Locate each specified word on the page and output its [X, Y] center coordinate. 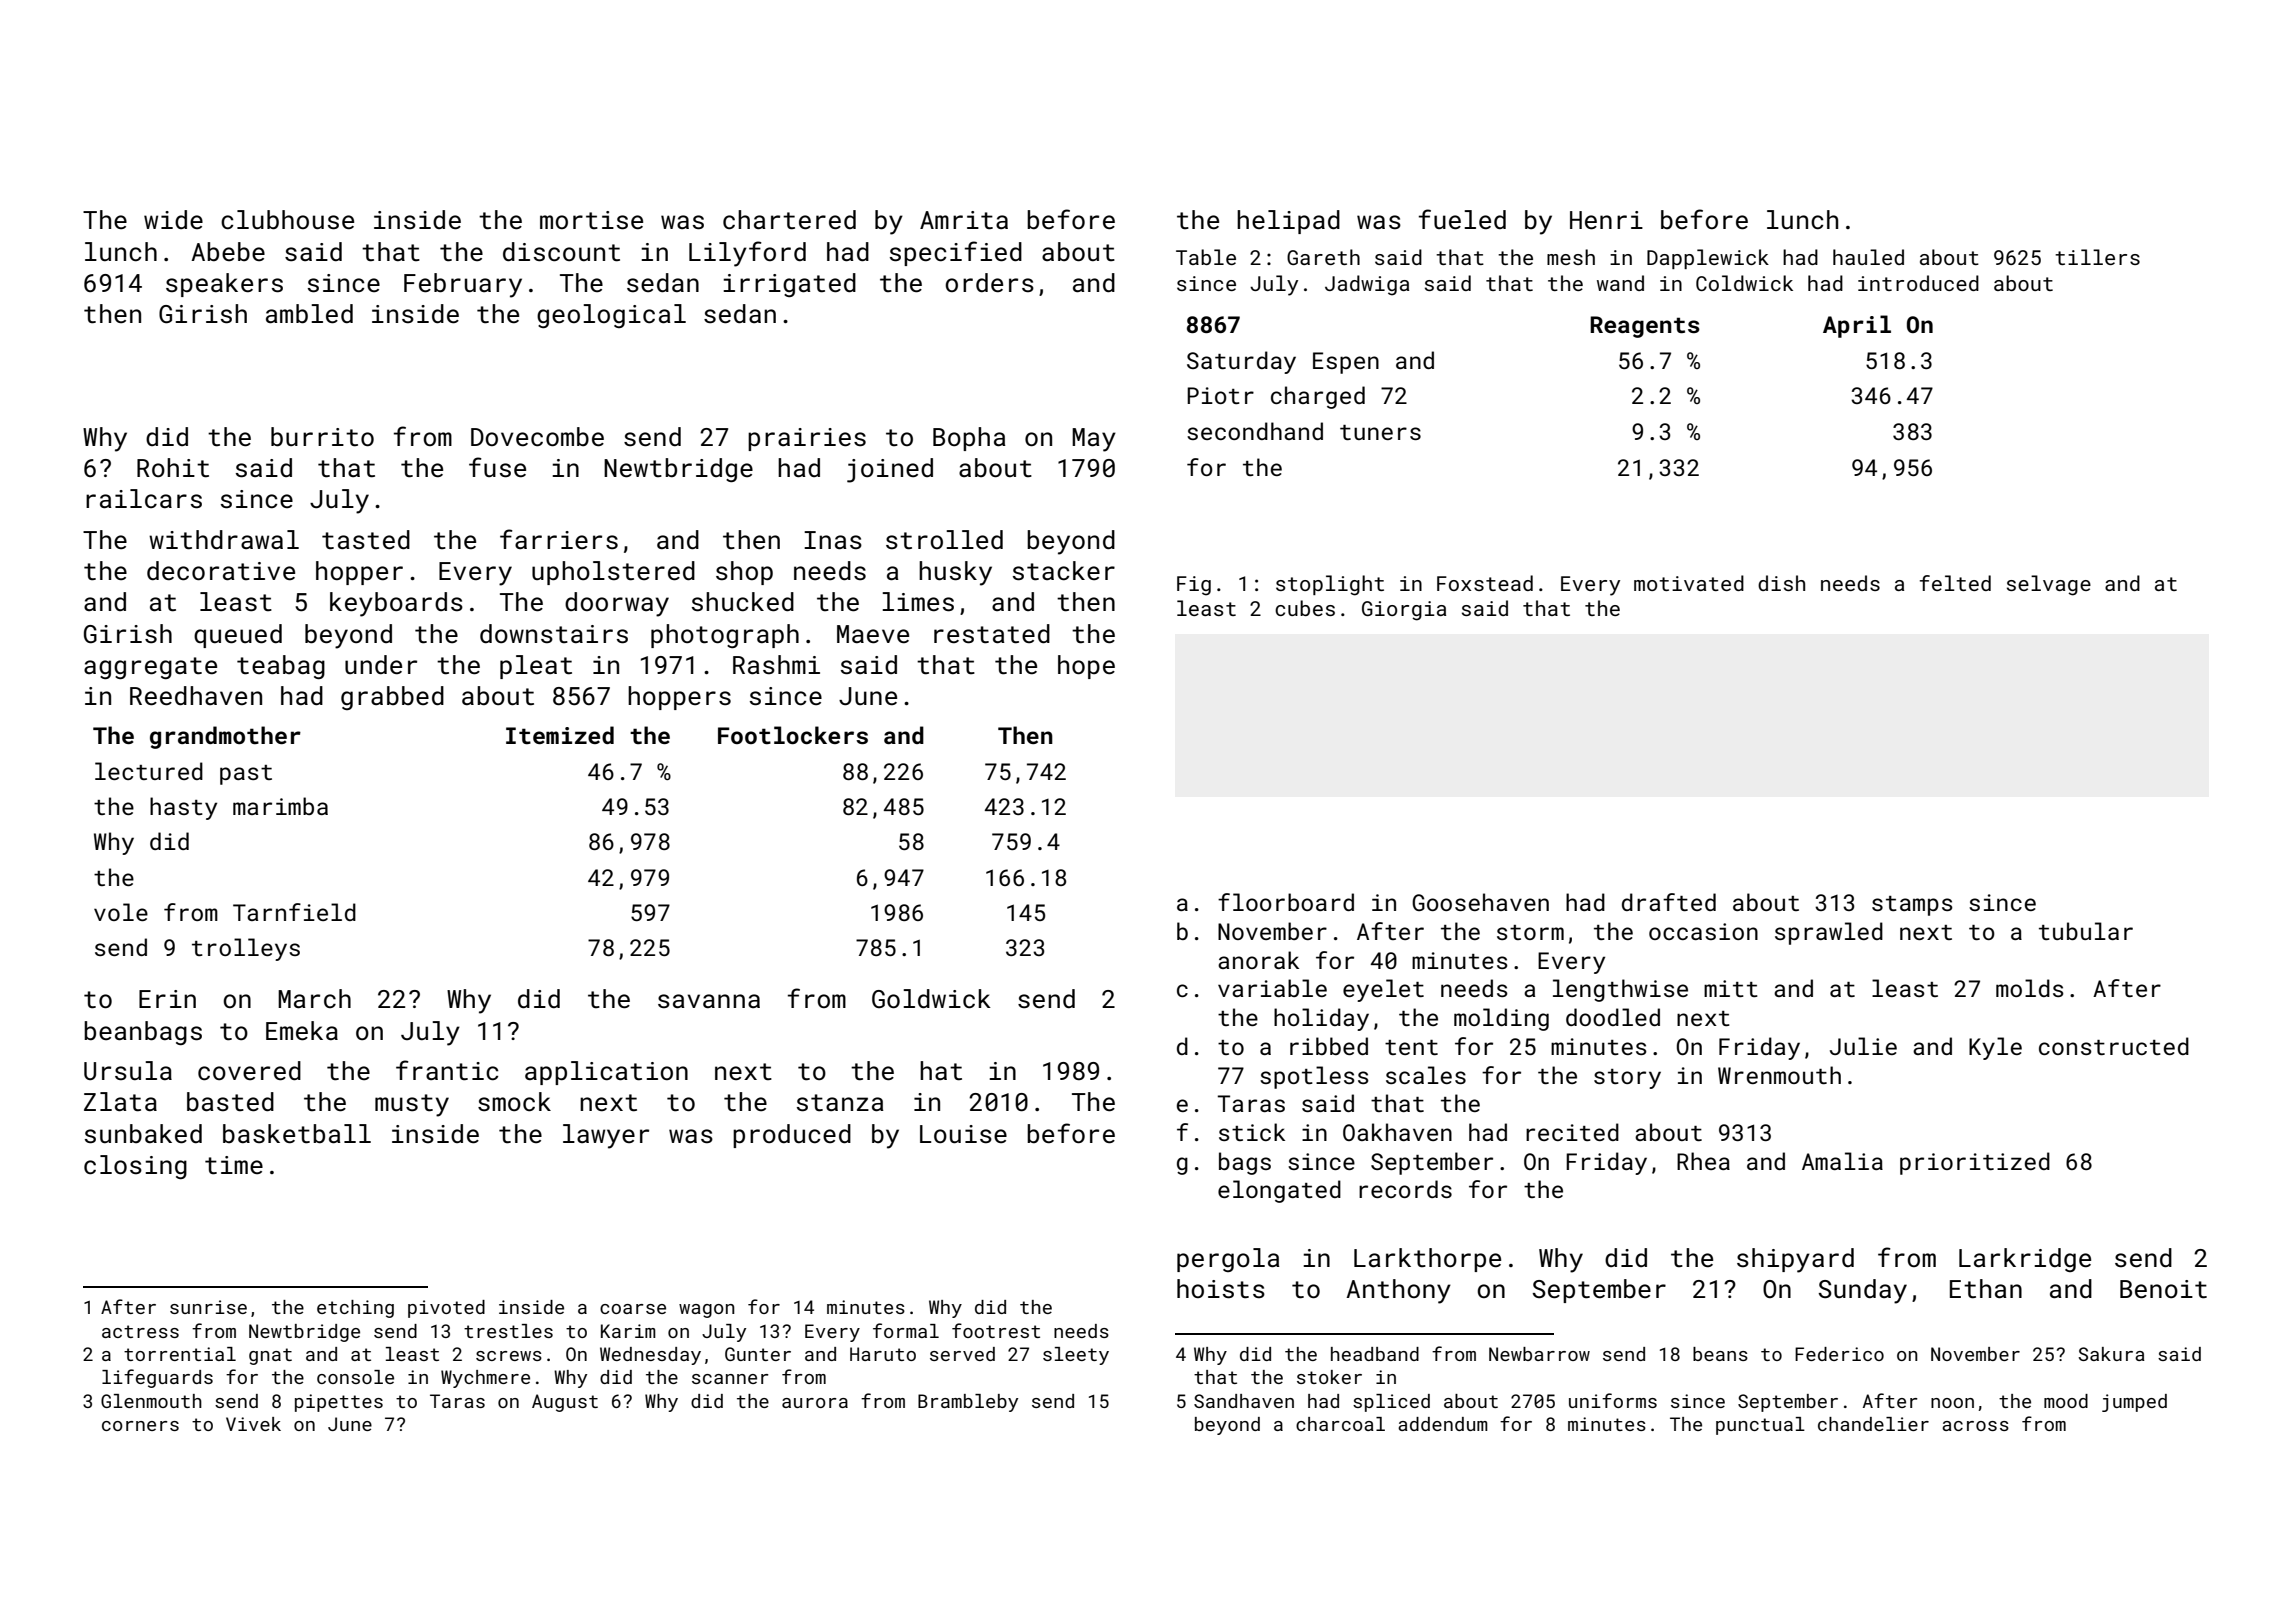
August [565, 1403]
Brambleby [968, 1403]
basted [230, 1102]
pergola [1228, 1260]
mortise [591, 220]
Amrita [964, 220]
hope [1086, 667]
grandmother [225, 737]
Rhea [1703, 1161]
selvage [2049, 585]
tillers [2097, 257]
